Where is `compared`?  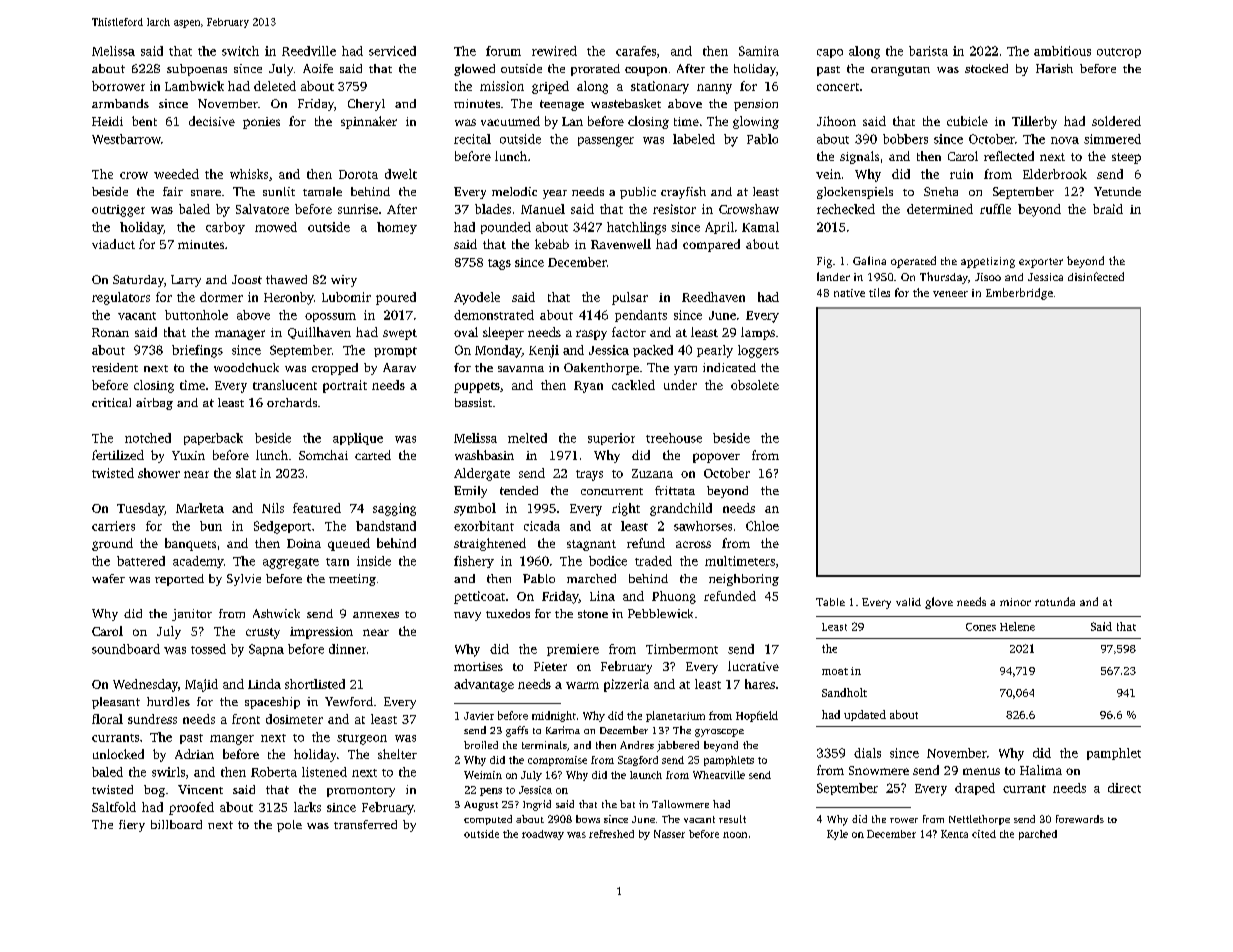 compared is located at coordinates (711, 245).
